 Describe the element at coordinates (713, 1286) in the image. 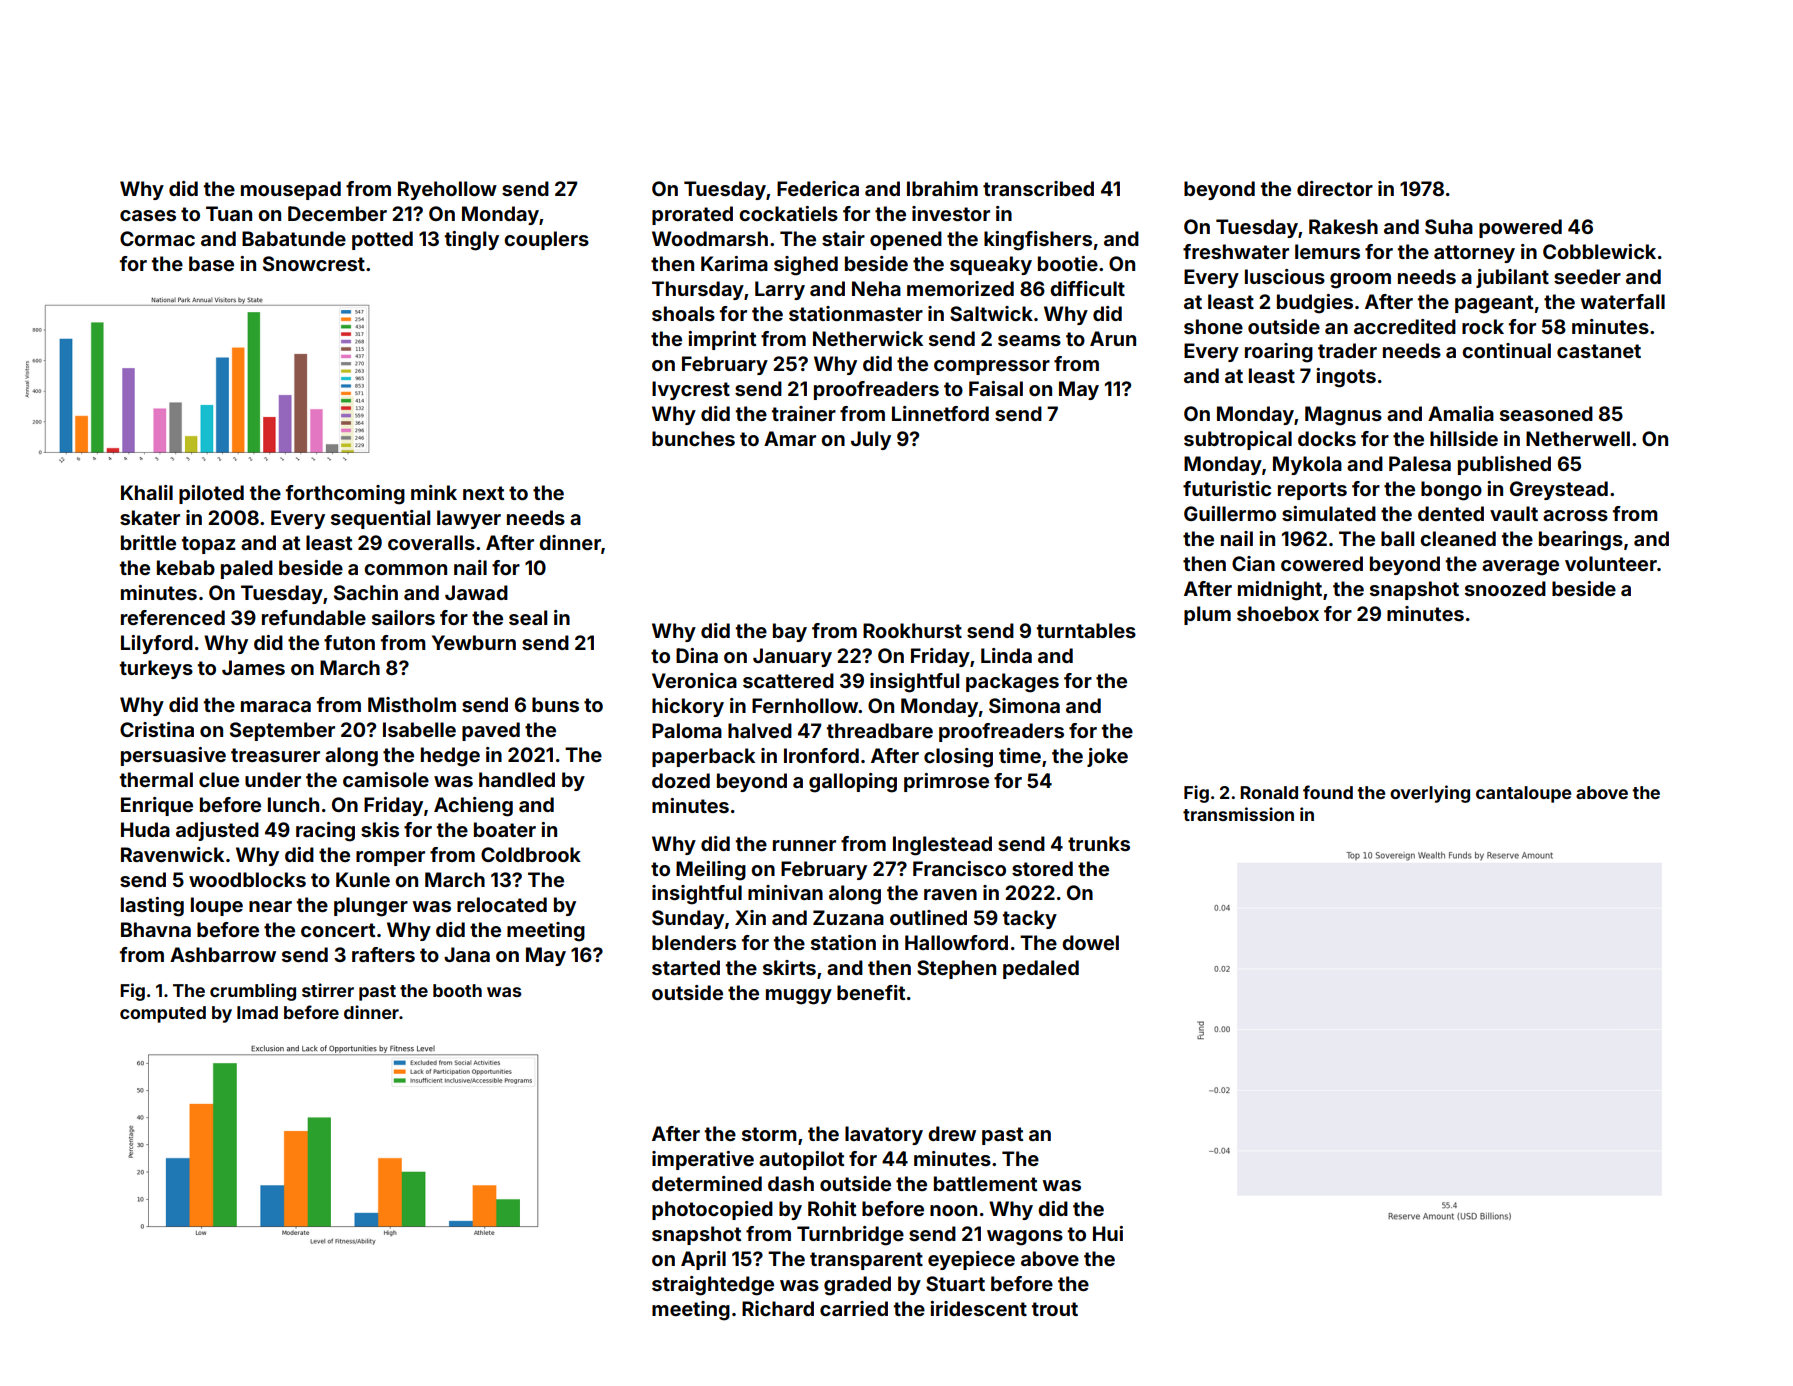

I see `straightedge` at that location.
